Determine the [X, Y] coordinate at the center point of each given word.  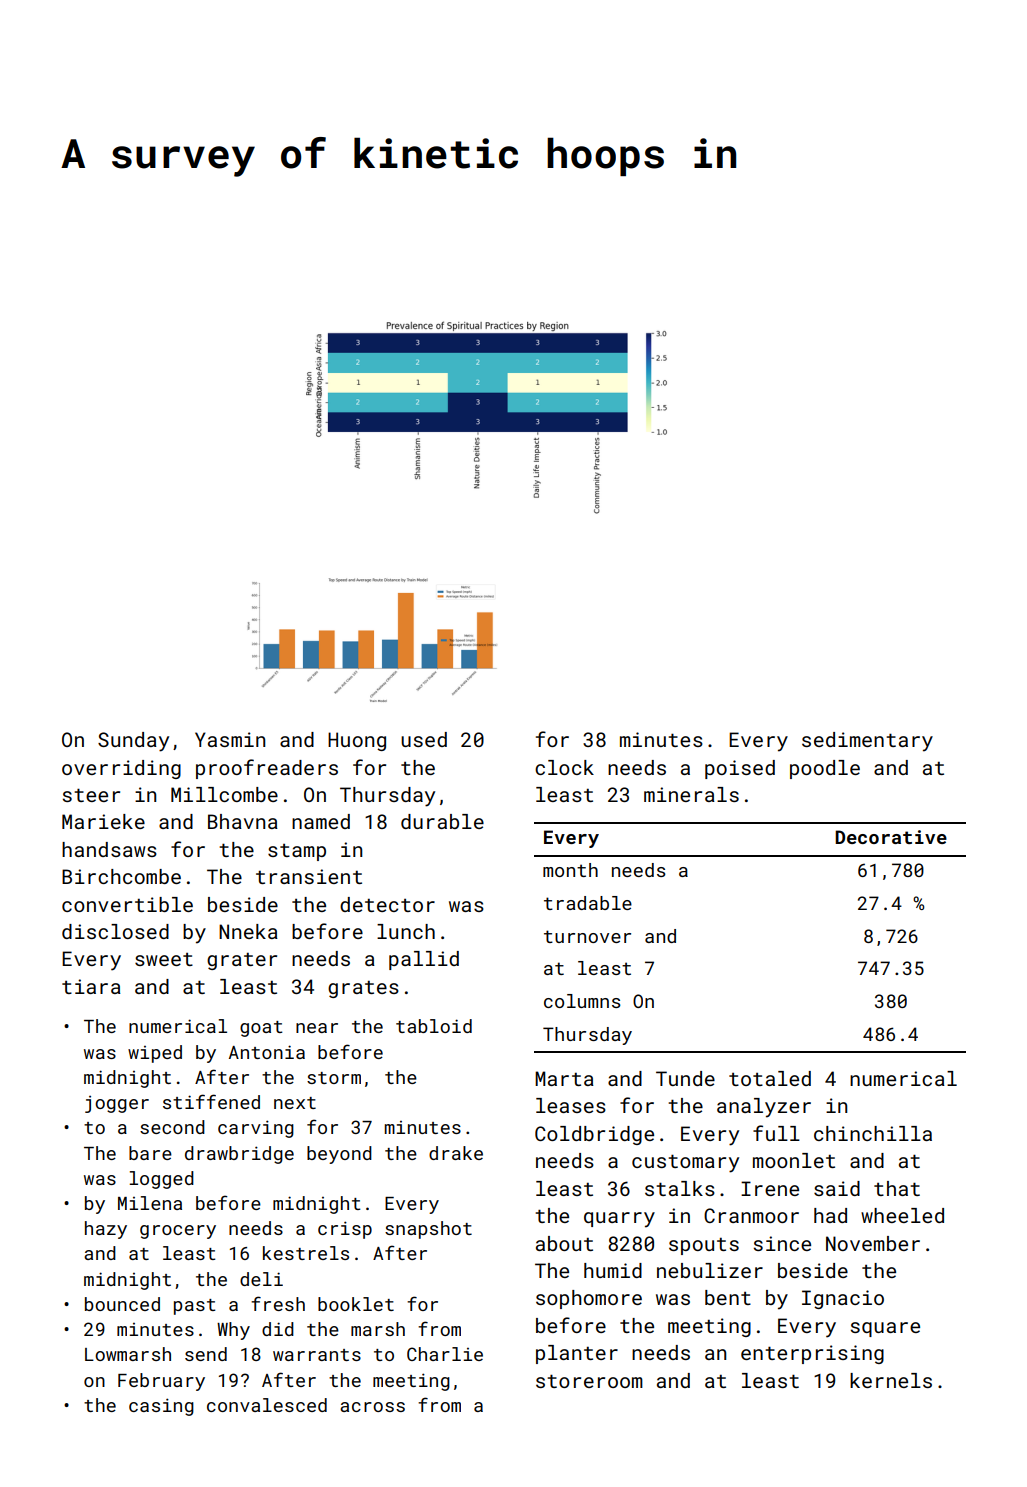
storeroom [589, 1381]
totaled [770, 1078]
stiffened [211, 1101]
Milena [150, 1203]
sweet [164, 959]
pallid [424, 960]
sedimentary [867, 742]
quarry [619, 1220]
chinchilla [873, 1133]
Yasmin [230, 739]
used [424, 739]
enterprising [812, 1354]
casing [161, 1407]
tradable [588, 903]
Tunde [685, 1078]
